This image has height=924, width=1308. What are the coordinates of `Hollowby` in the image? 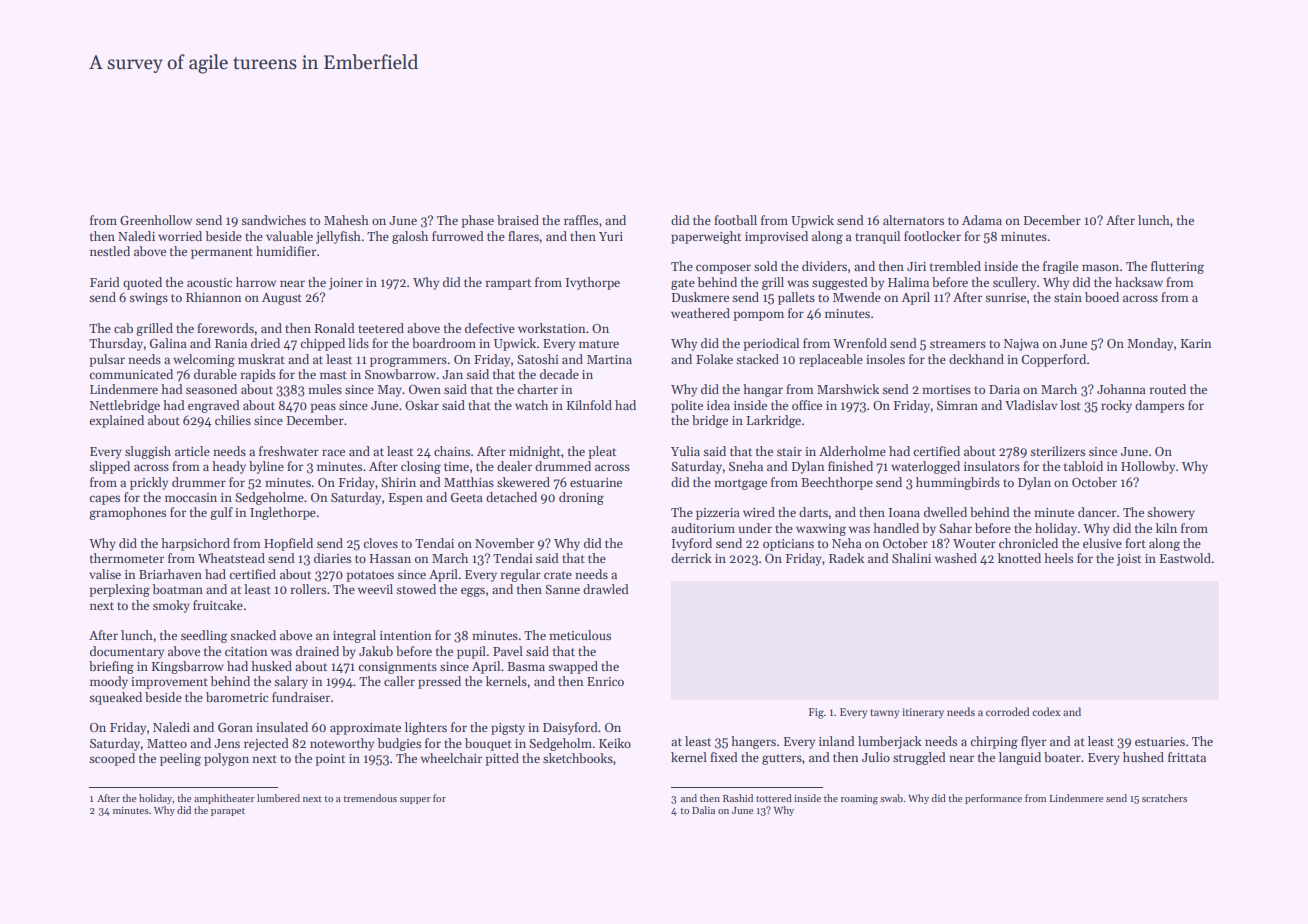 It's located at (1148, 467).
